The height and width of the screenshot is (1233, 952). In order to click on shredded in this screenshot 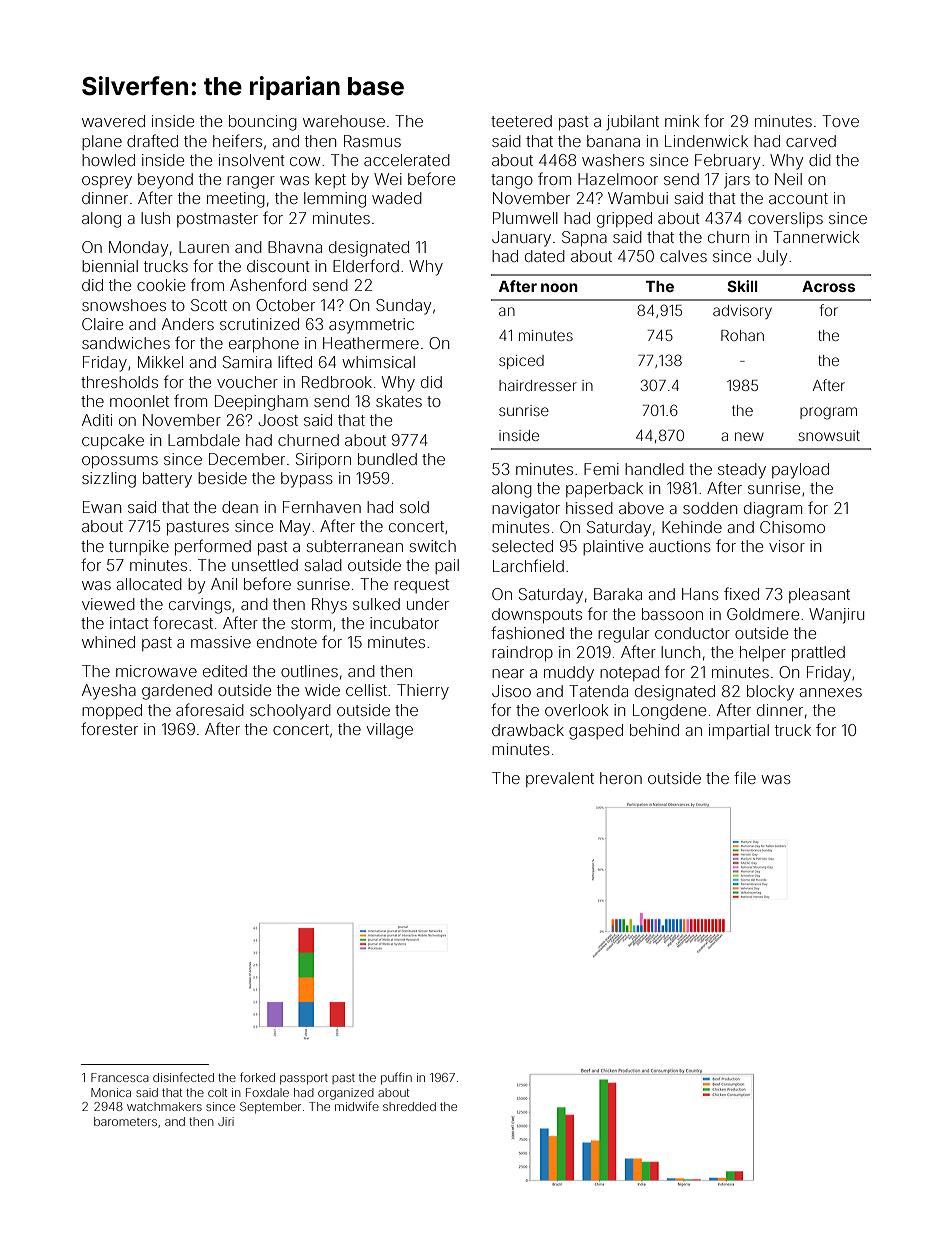, I will do `click(409, 1106)`.
